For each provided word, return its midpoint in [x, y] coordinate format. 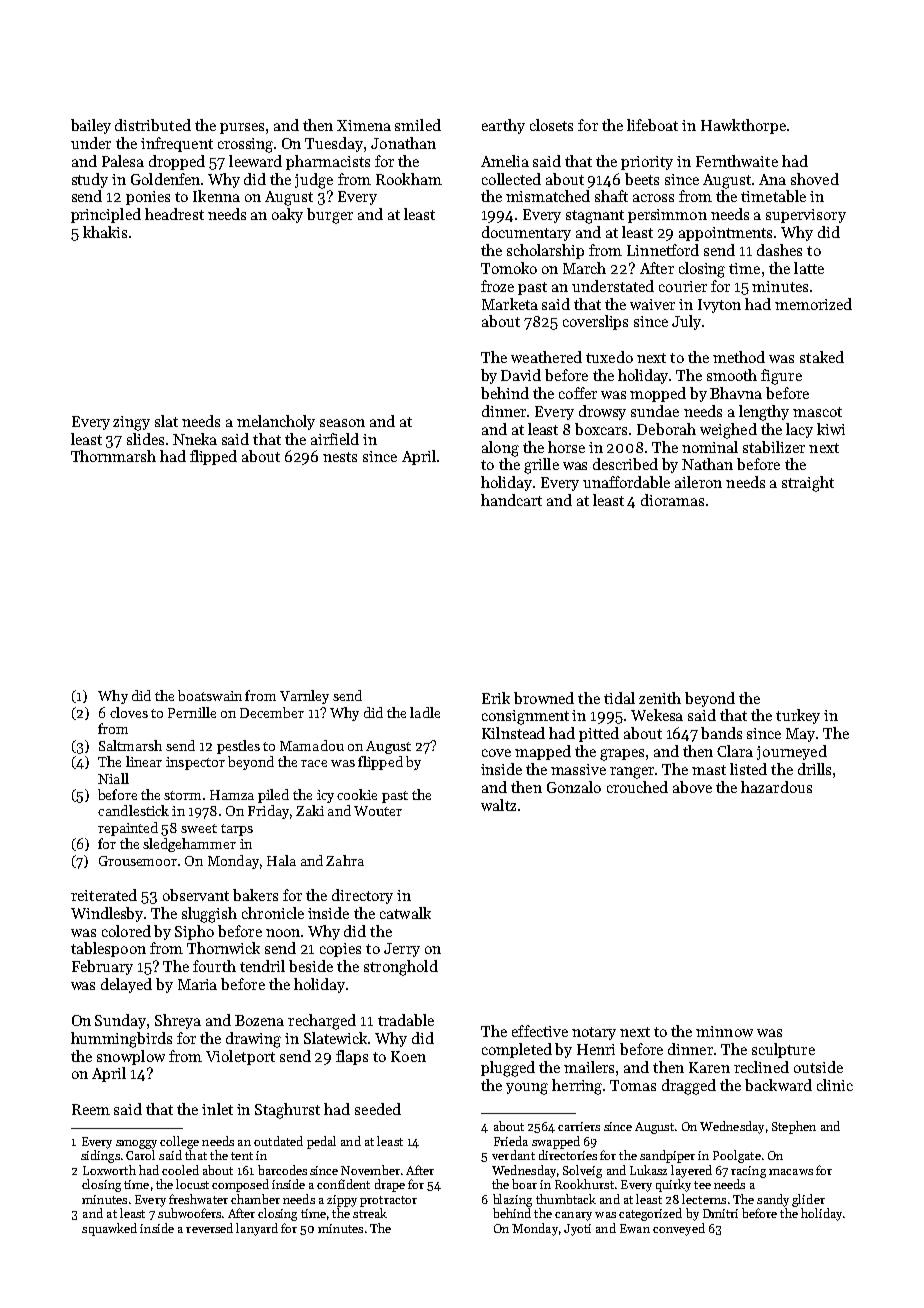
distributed [153, 125]
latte [809, 268]
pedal [321, 1142]
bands [721, 733]
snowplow [131, 1057]
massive [578, 769]
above [692, 787]
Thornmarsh [113, 456]
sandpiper [667, 1156]
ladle [425, 712]
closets [551, 125]
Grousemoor [138, 861]
